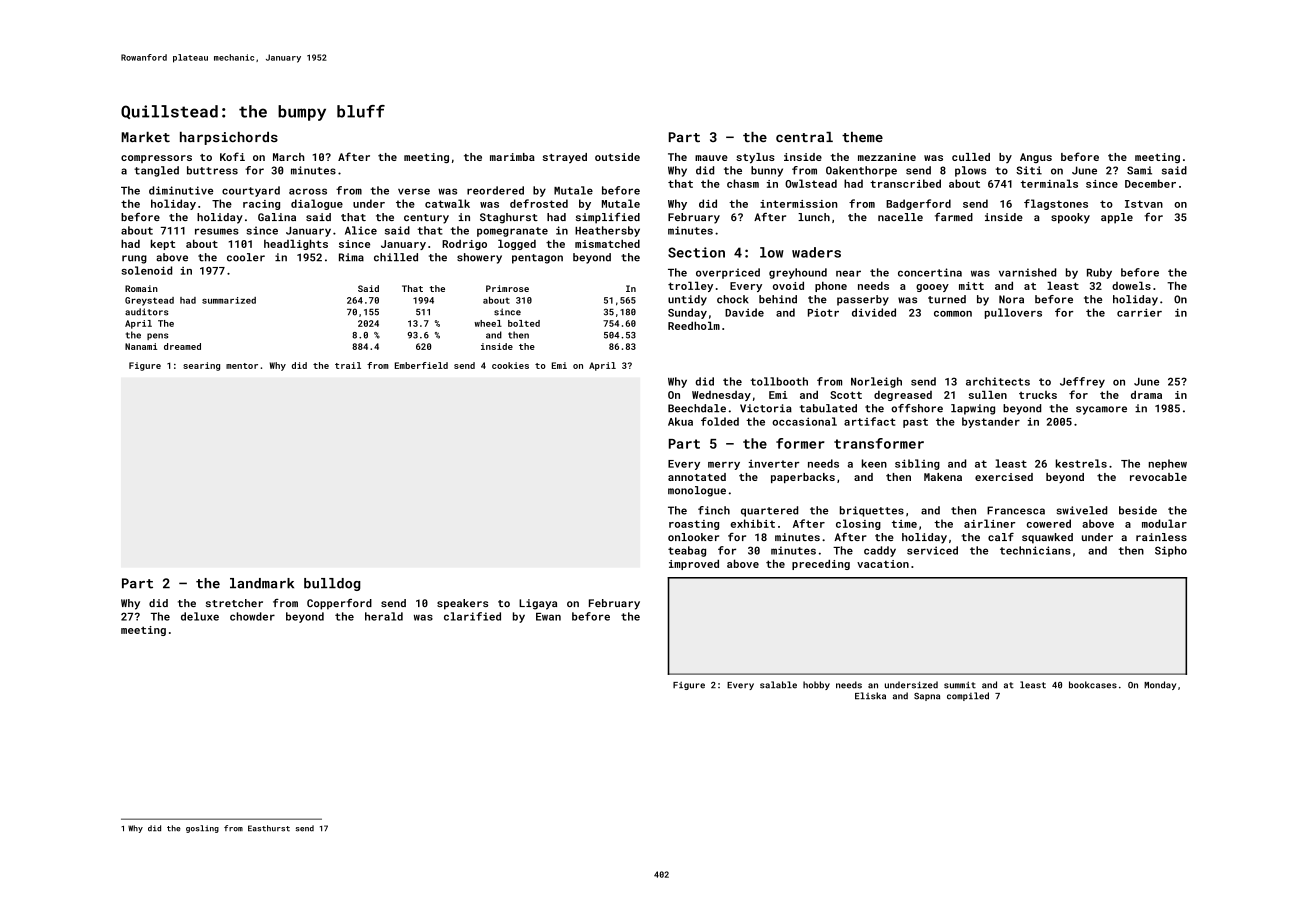 The width and height of the page is (1308, 924). Describe the element at coordinates (1139, 170) in the page. I see `Sami` at that location.
